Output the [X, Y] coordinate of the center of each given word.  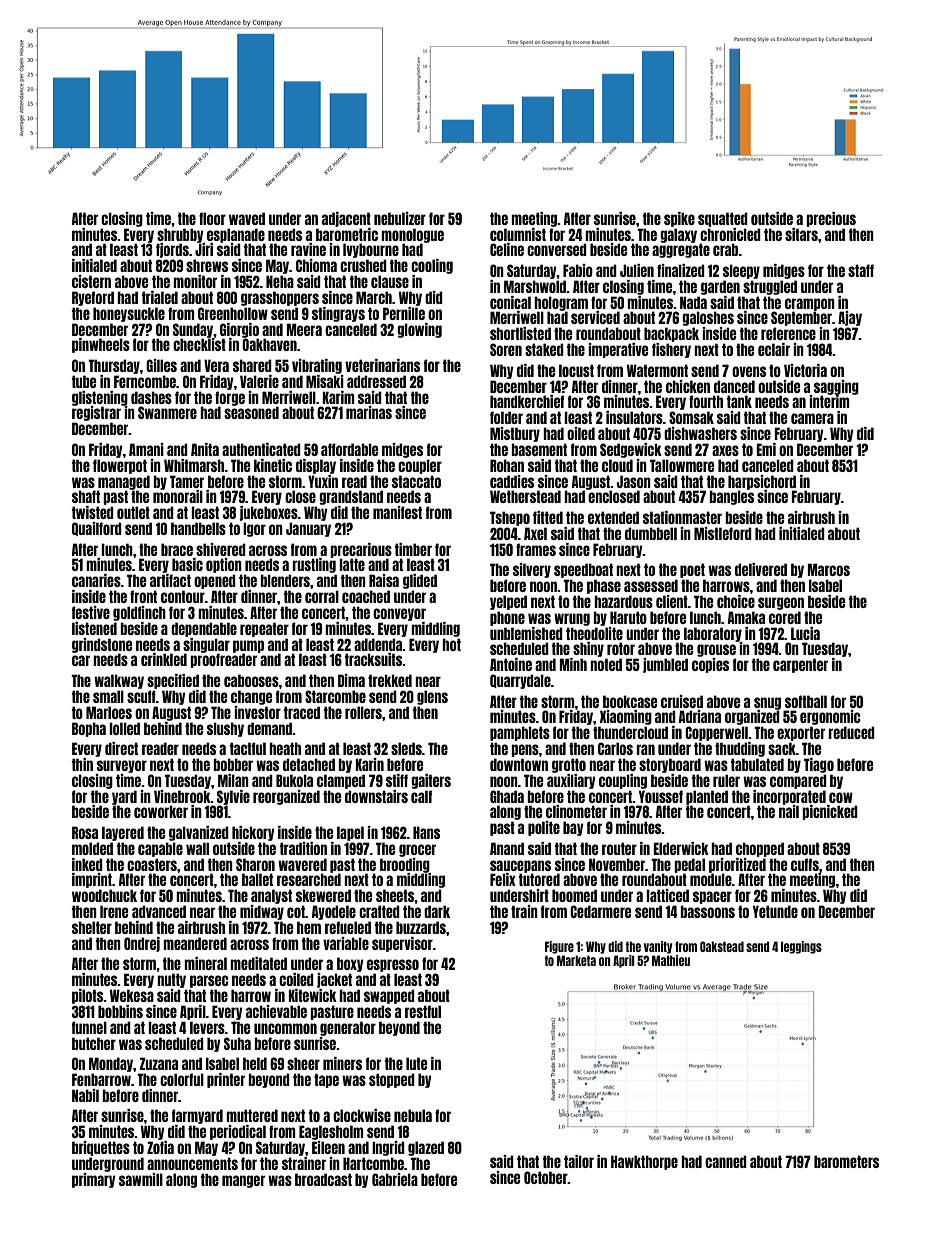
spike [679, 219]
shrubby [180, 235]
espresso [393, 965]
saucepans [520, 866]
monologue [412, 235]
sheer [303, 1063]
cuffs [805, 864]
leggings [801, 947]
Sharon [255, 864]
